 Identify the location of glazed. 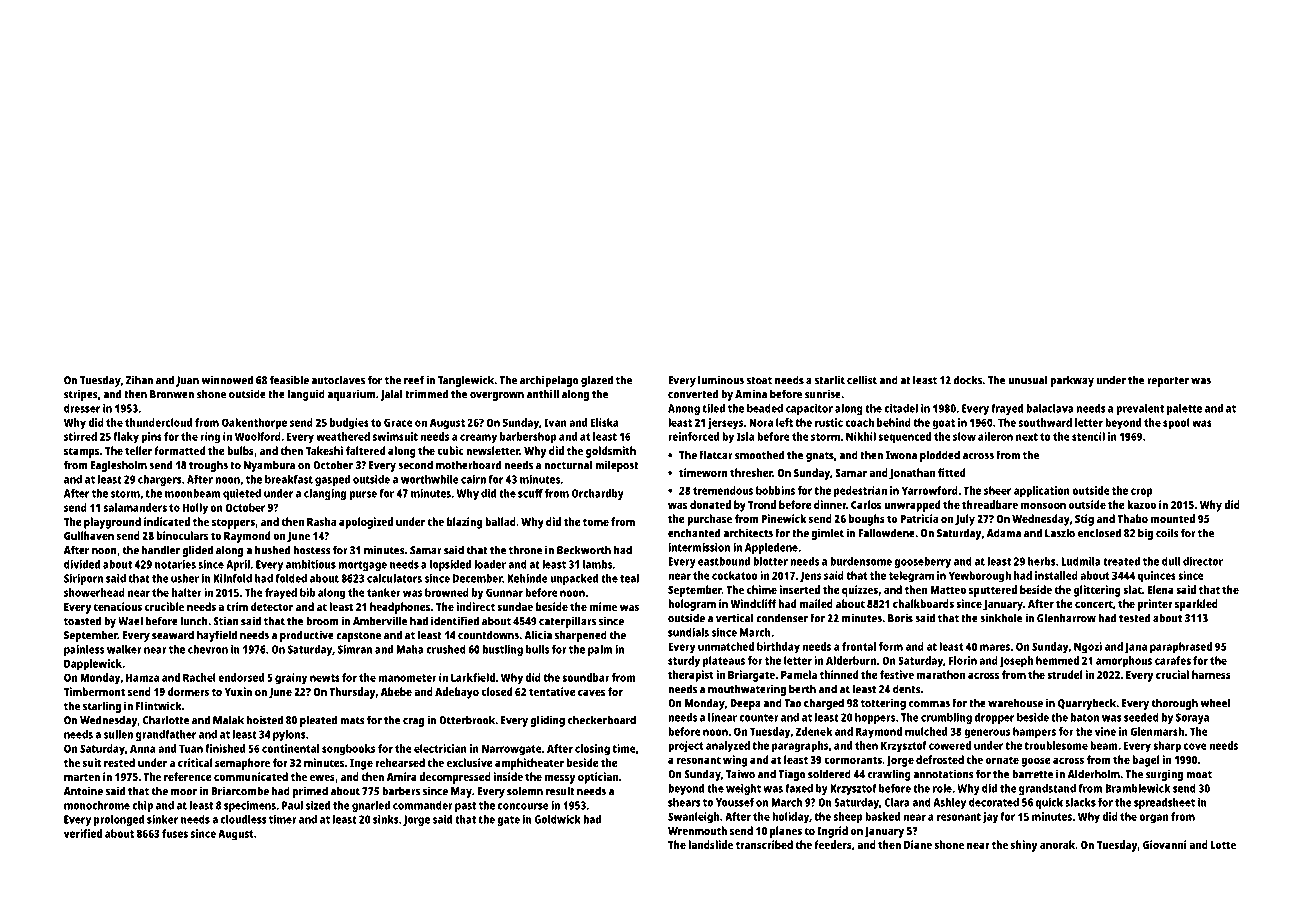
(597, 381).
